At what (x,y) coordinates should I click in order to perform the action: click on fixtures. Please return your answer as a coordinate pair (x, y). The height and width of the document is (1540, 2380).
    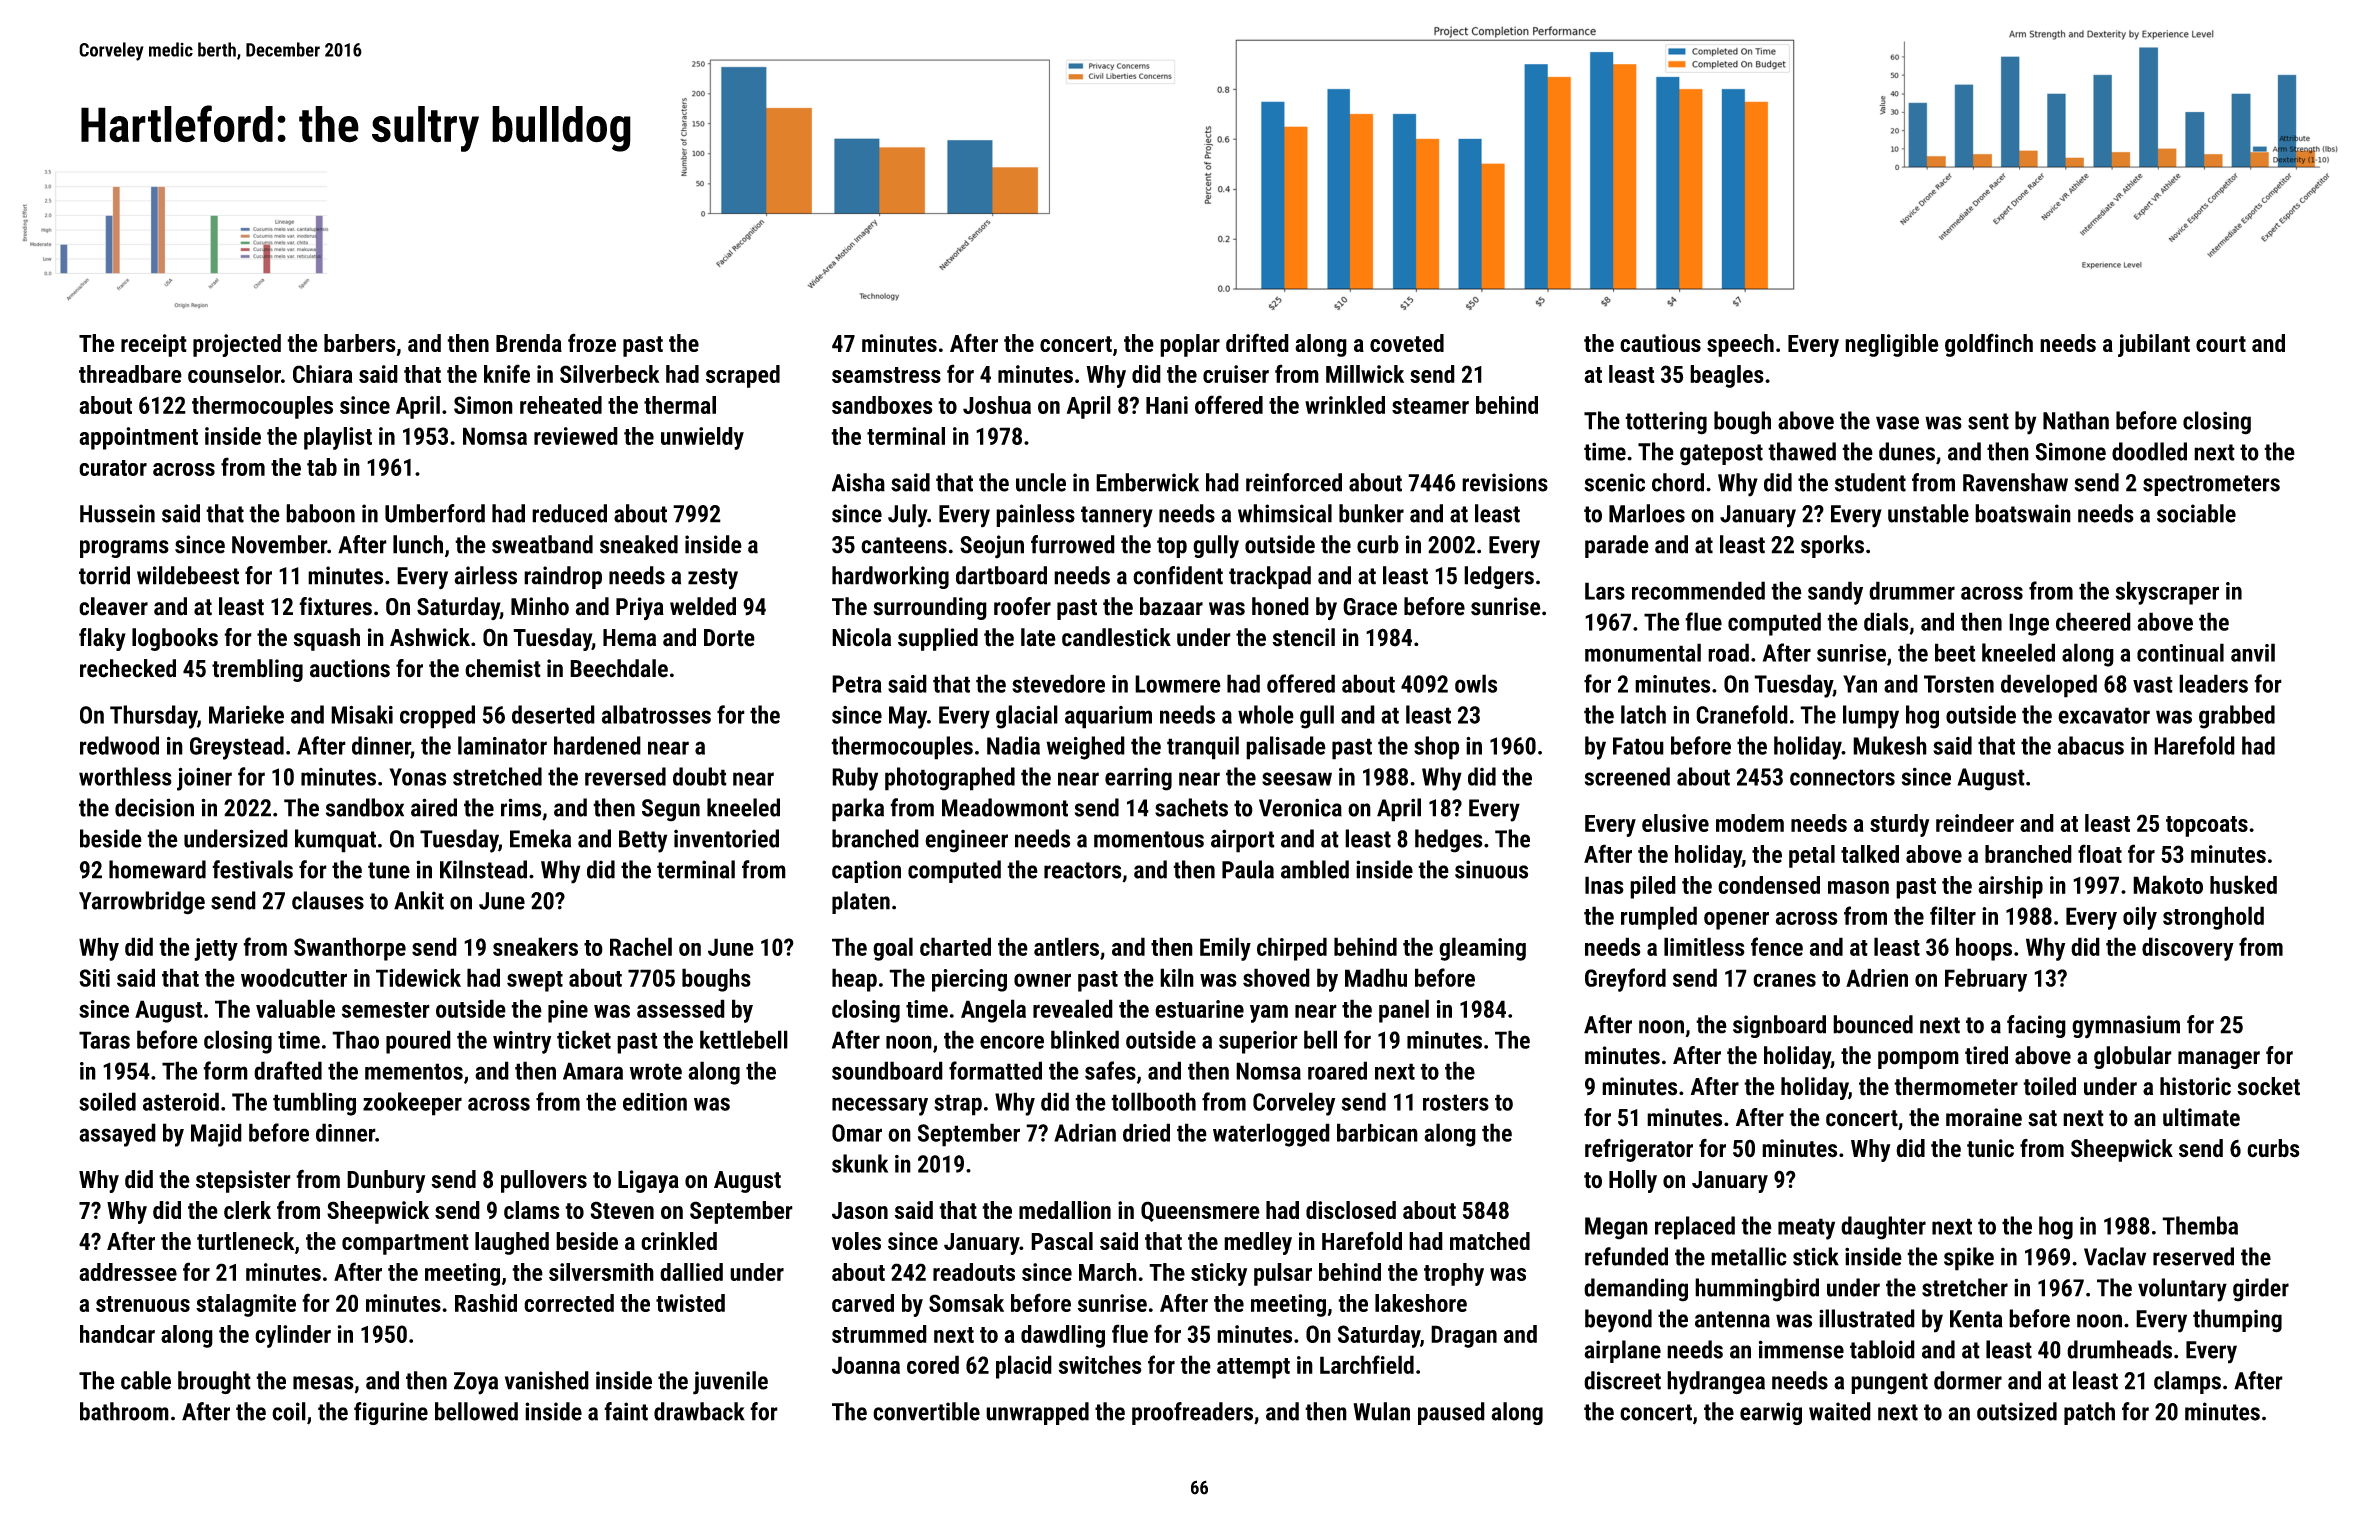
    Looking at the image, I should click on (335, 606).
